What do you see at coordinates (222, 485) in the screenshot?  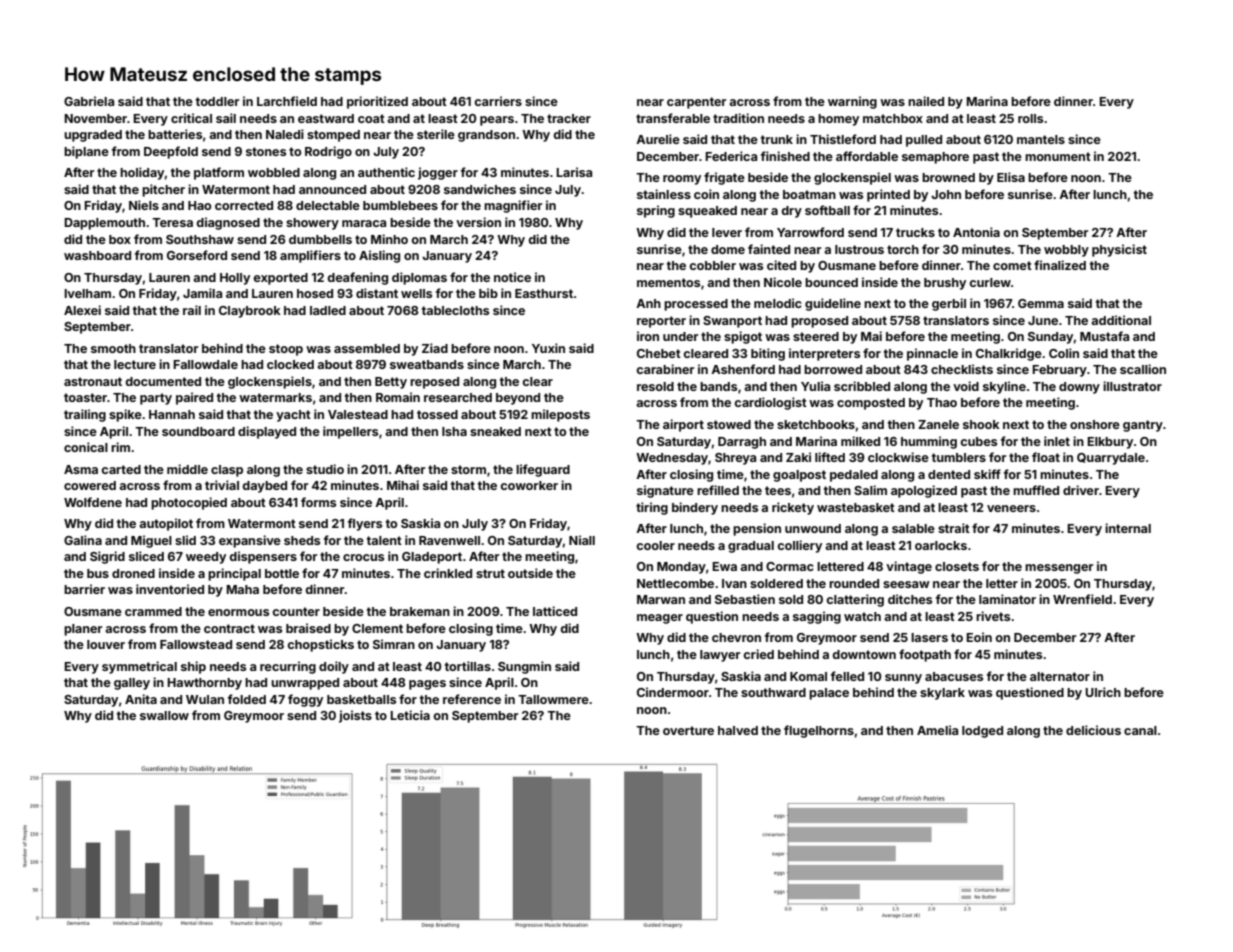 I see `trivial` at bounding box center [222, 485].
